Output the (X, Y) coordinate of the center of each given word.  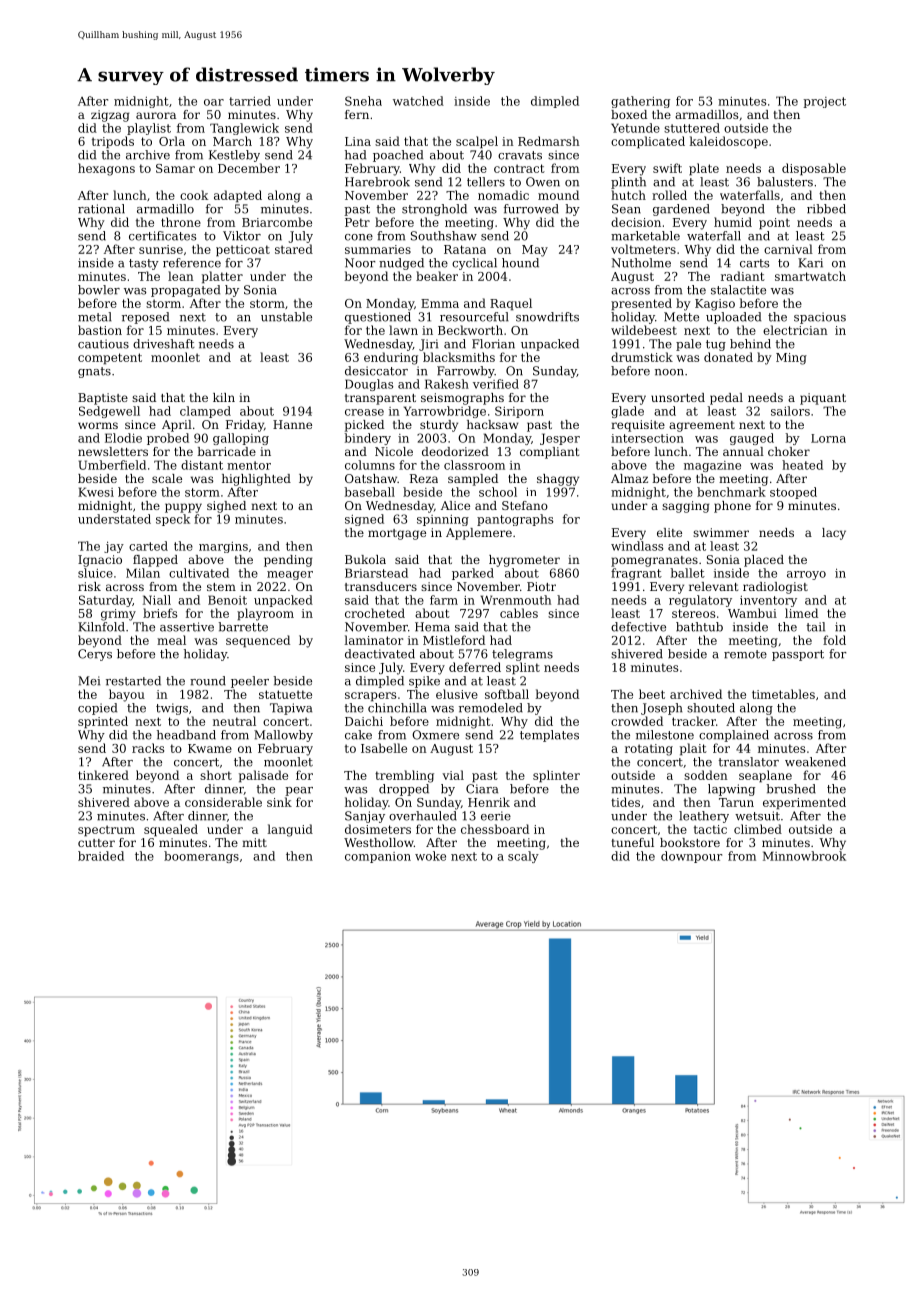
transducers (381, 586)
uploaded (733, 318)
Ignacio (100, 561)
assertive (187, 627)
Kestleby (234, 156)
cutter (96, 843)
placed (764, 561)
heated (802, 465)
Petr (357, 222)
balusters (785, 182)
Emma (440, 303)
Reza (424, 478)
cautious (103, 344)
